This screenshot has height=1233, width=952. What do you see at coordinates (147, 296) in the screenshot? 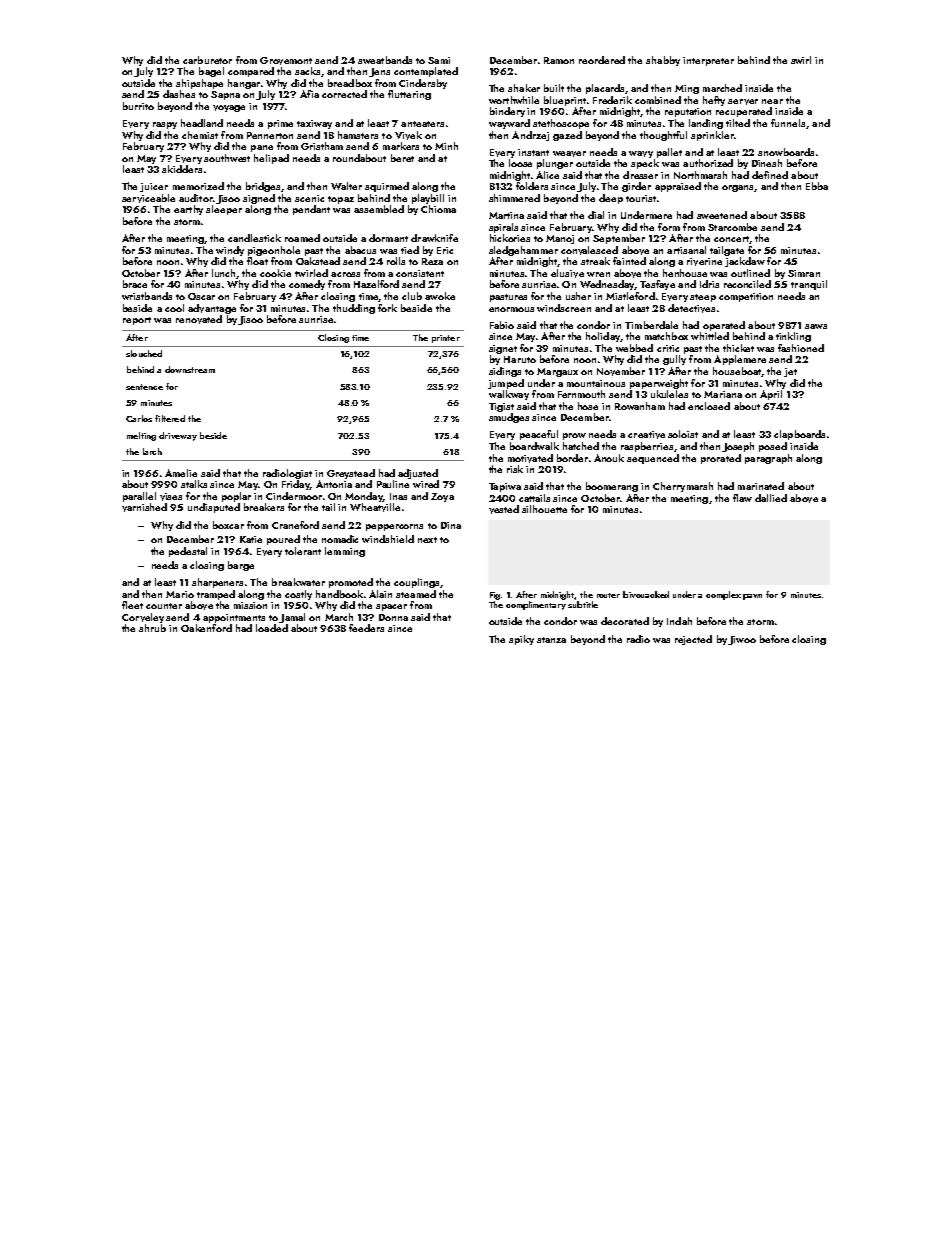
I see `wristbands` at bounding box center [147, 296].
